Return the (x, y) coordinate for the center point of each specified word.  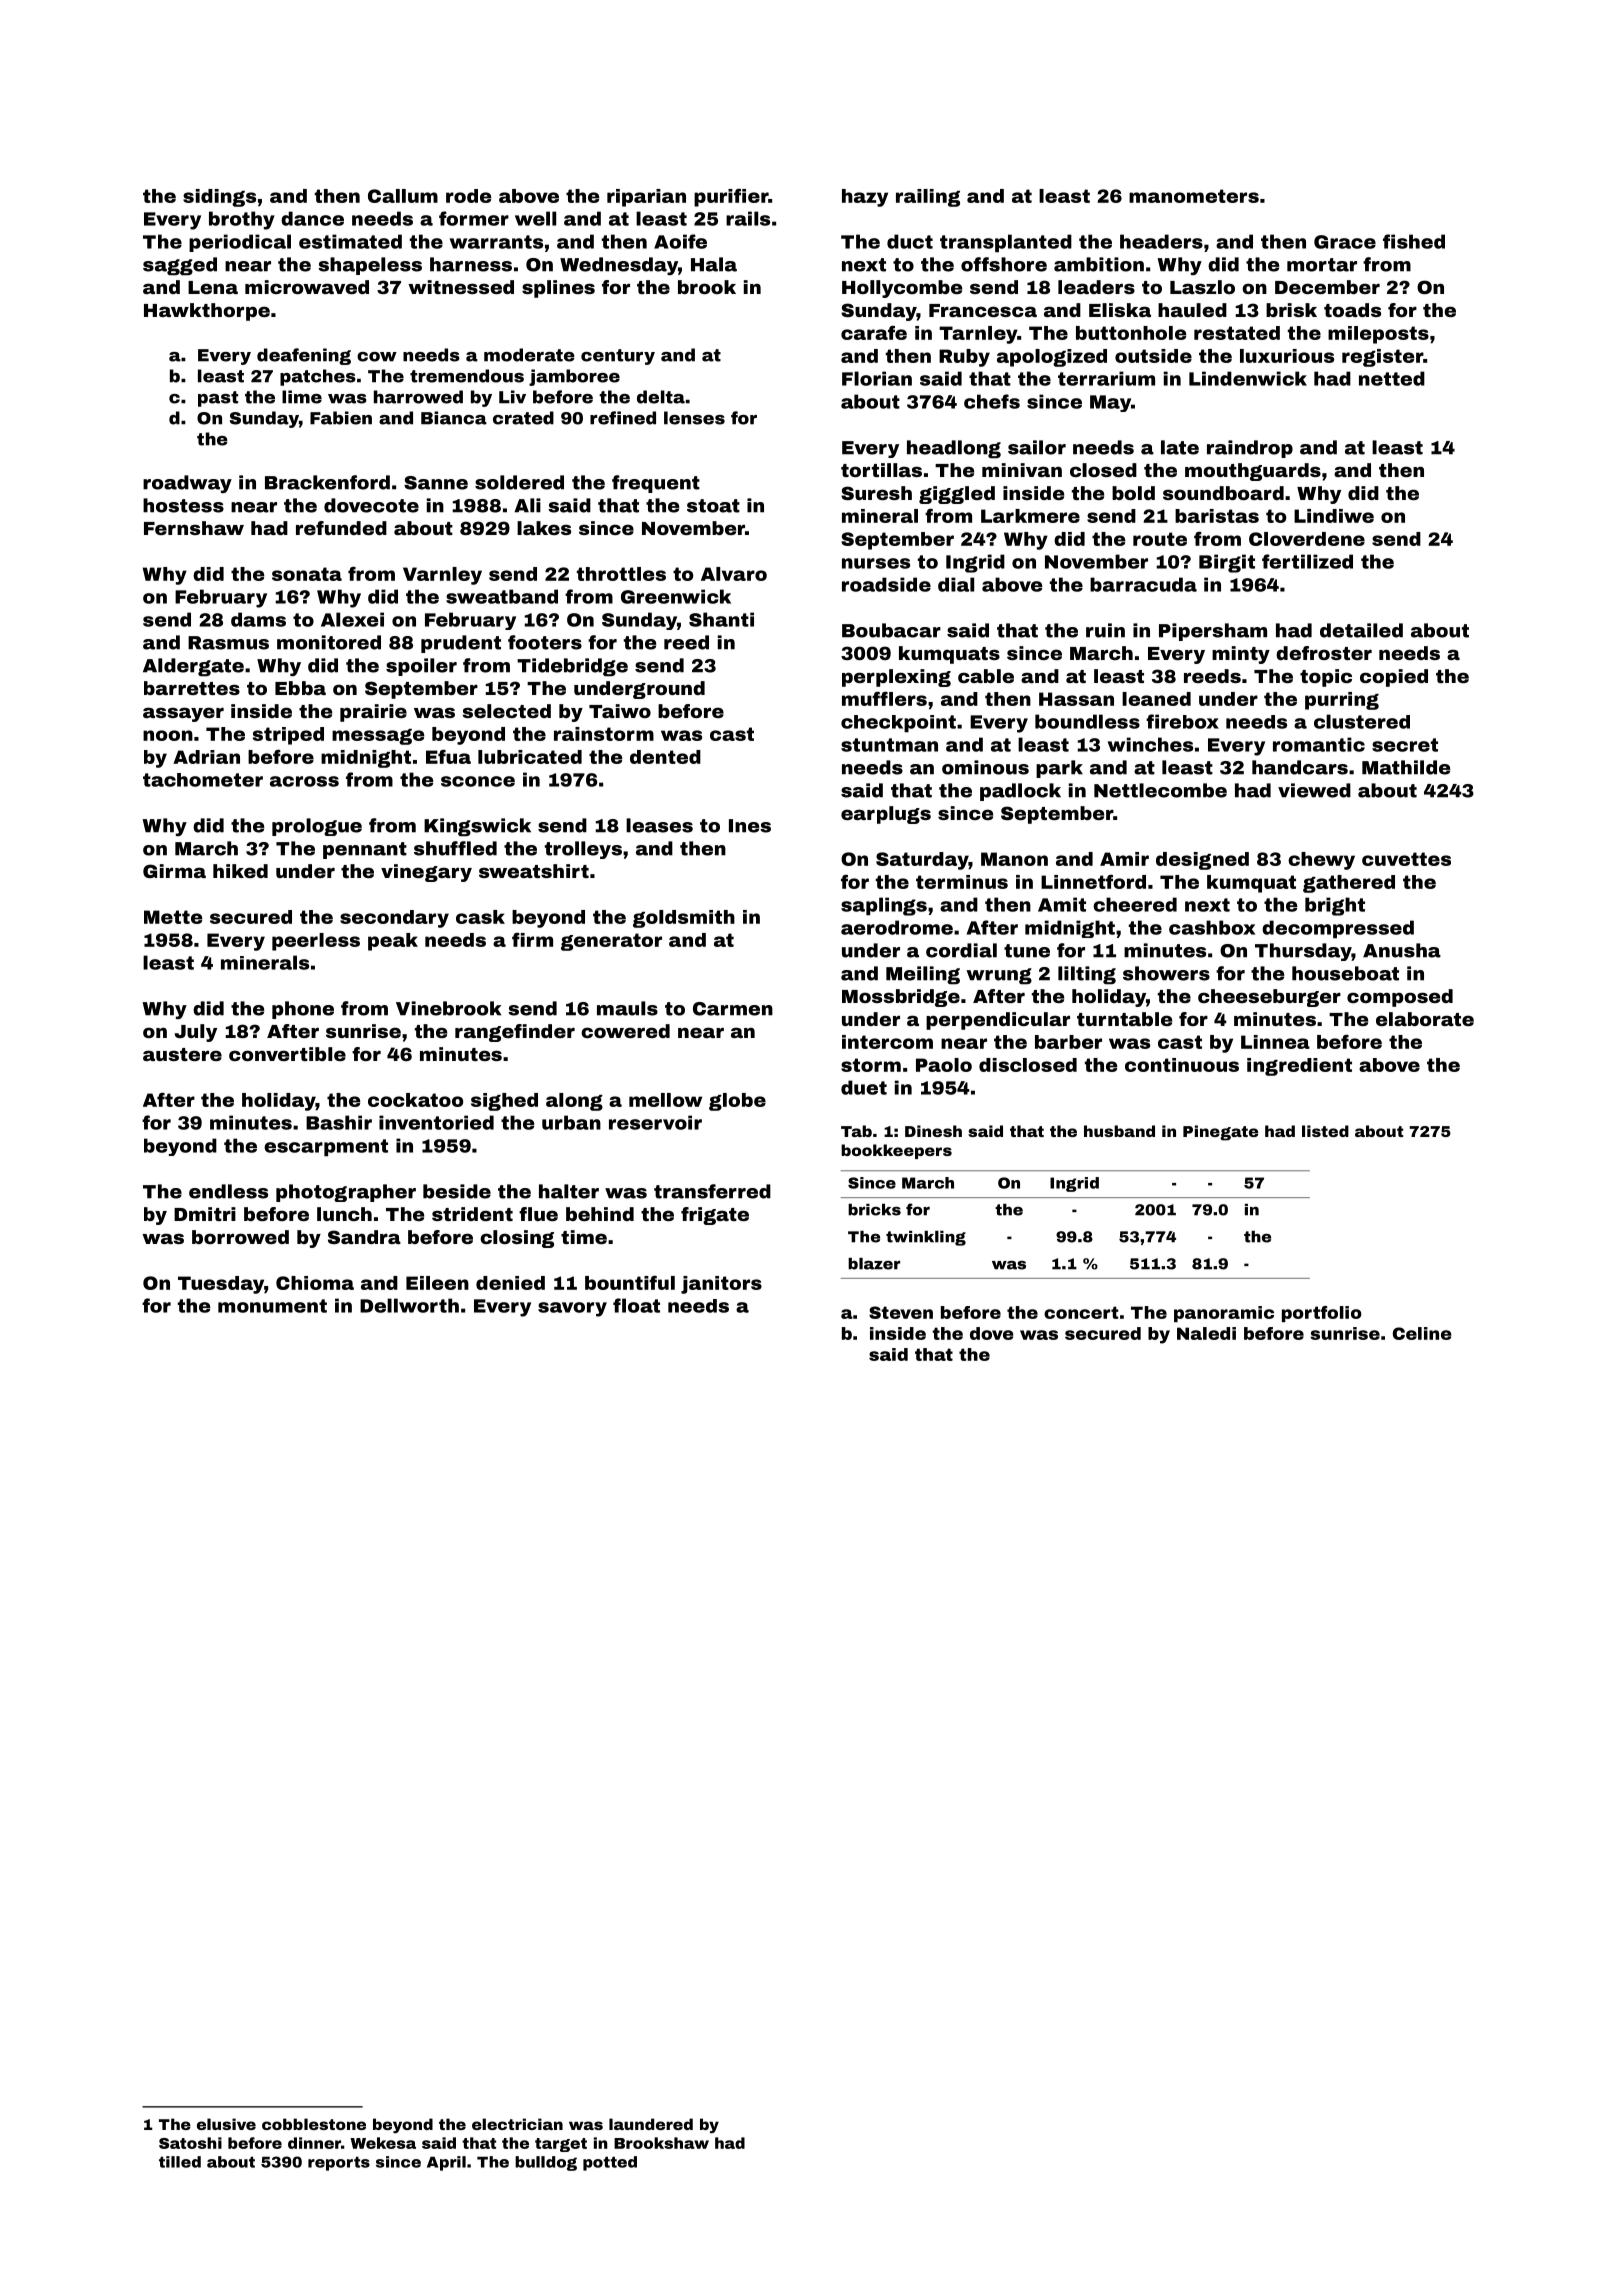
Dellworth (409, 1305)
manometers (1194, 196)
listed (1325, 1131)
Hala (714, 264)
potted (610, 2163)
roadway (187, 484)
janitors (721, 1285)
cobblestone (314, 2124)
